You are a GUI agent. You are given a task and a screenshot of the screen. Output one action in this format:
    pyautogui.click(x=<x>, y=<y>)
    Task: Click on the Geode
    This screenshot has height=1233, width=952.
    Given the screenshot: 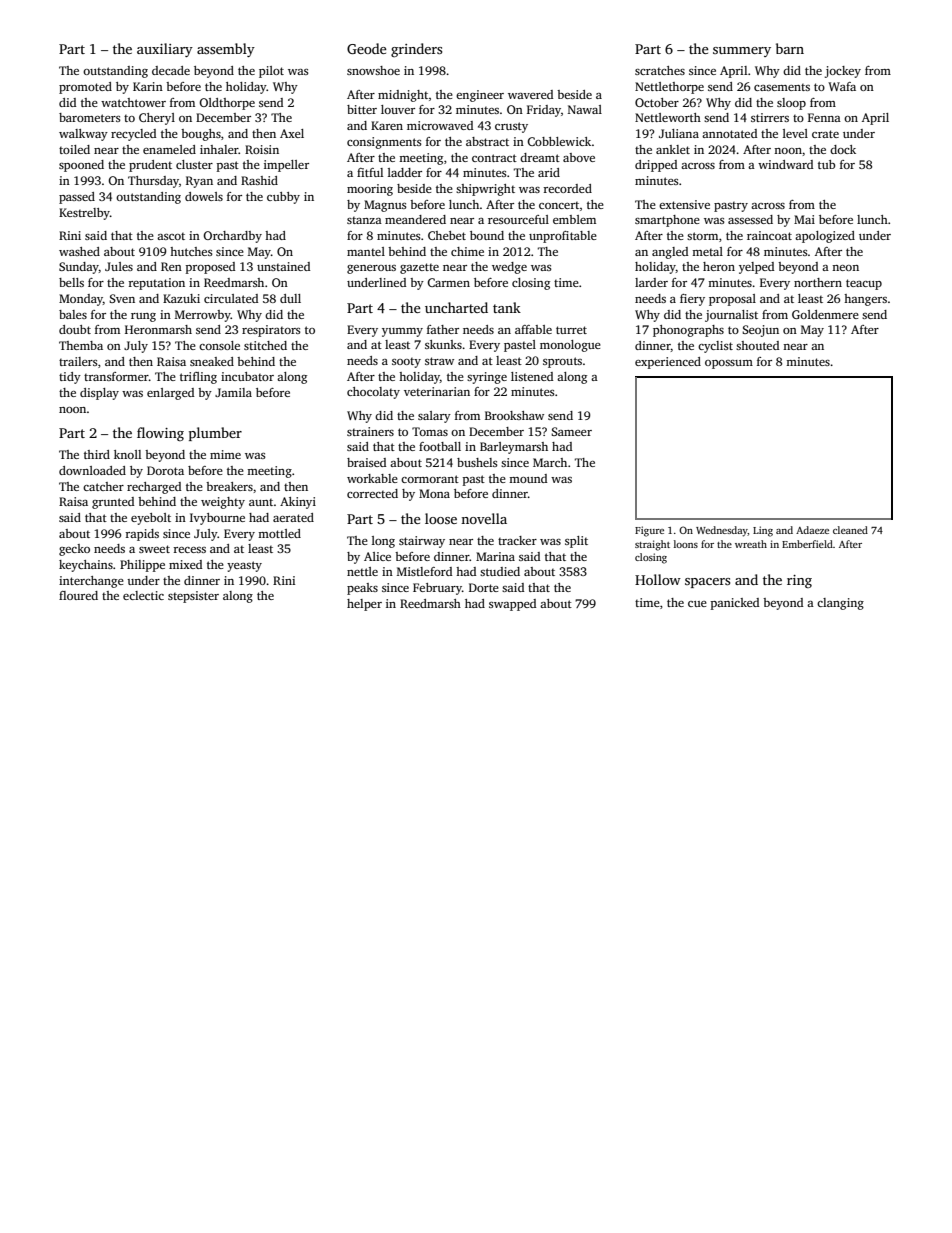 What is the action you would take?
    pyautogui.click(x=367, y=48)
